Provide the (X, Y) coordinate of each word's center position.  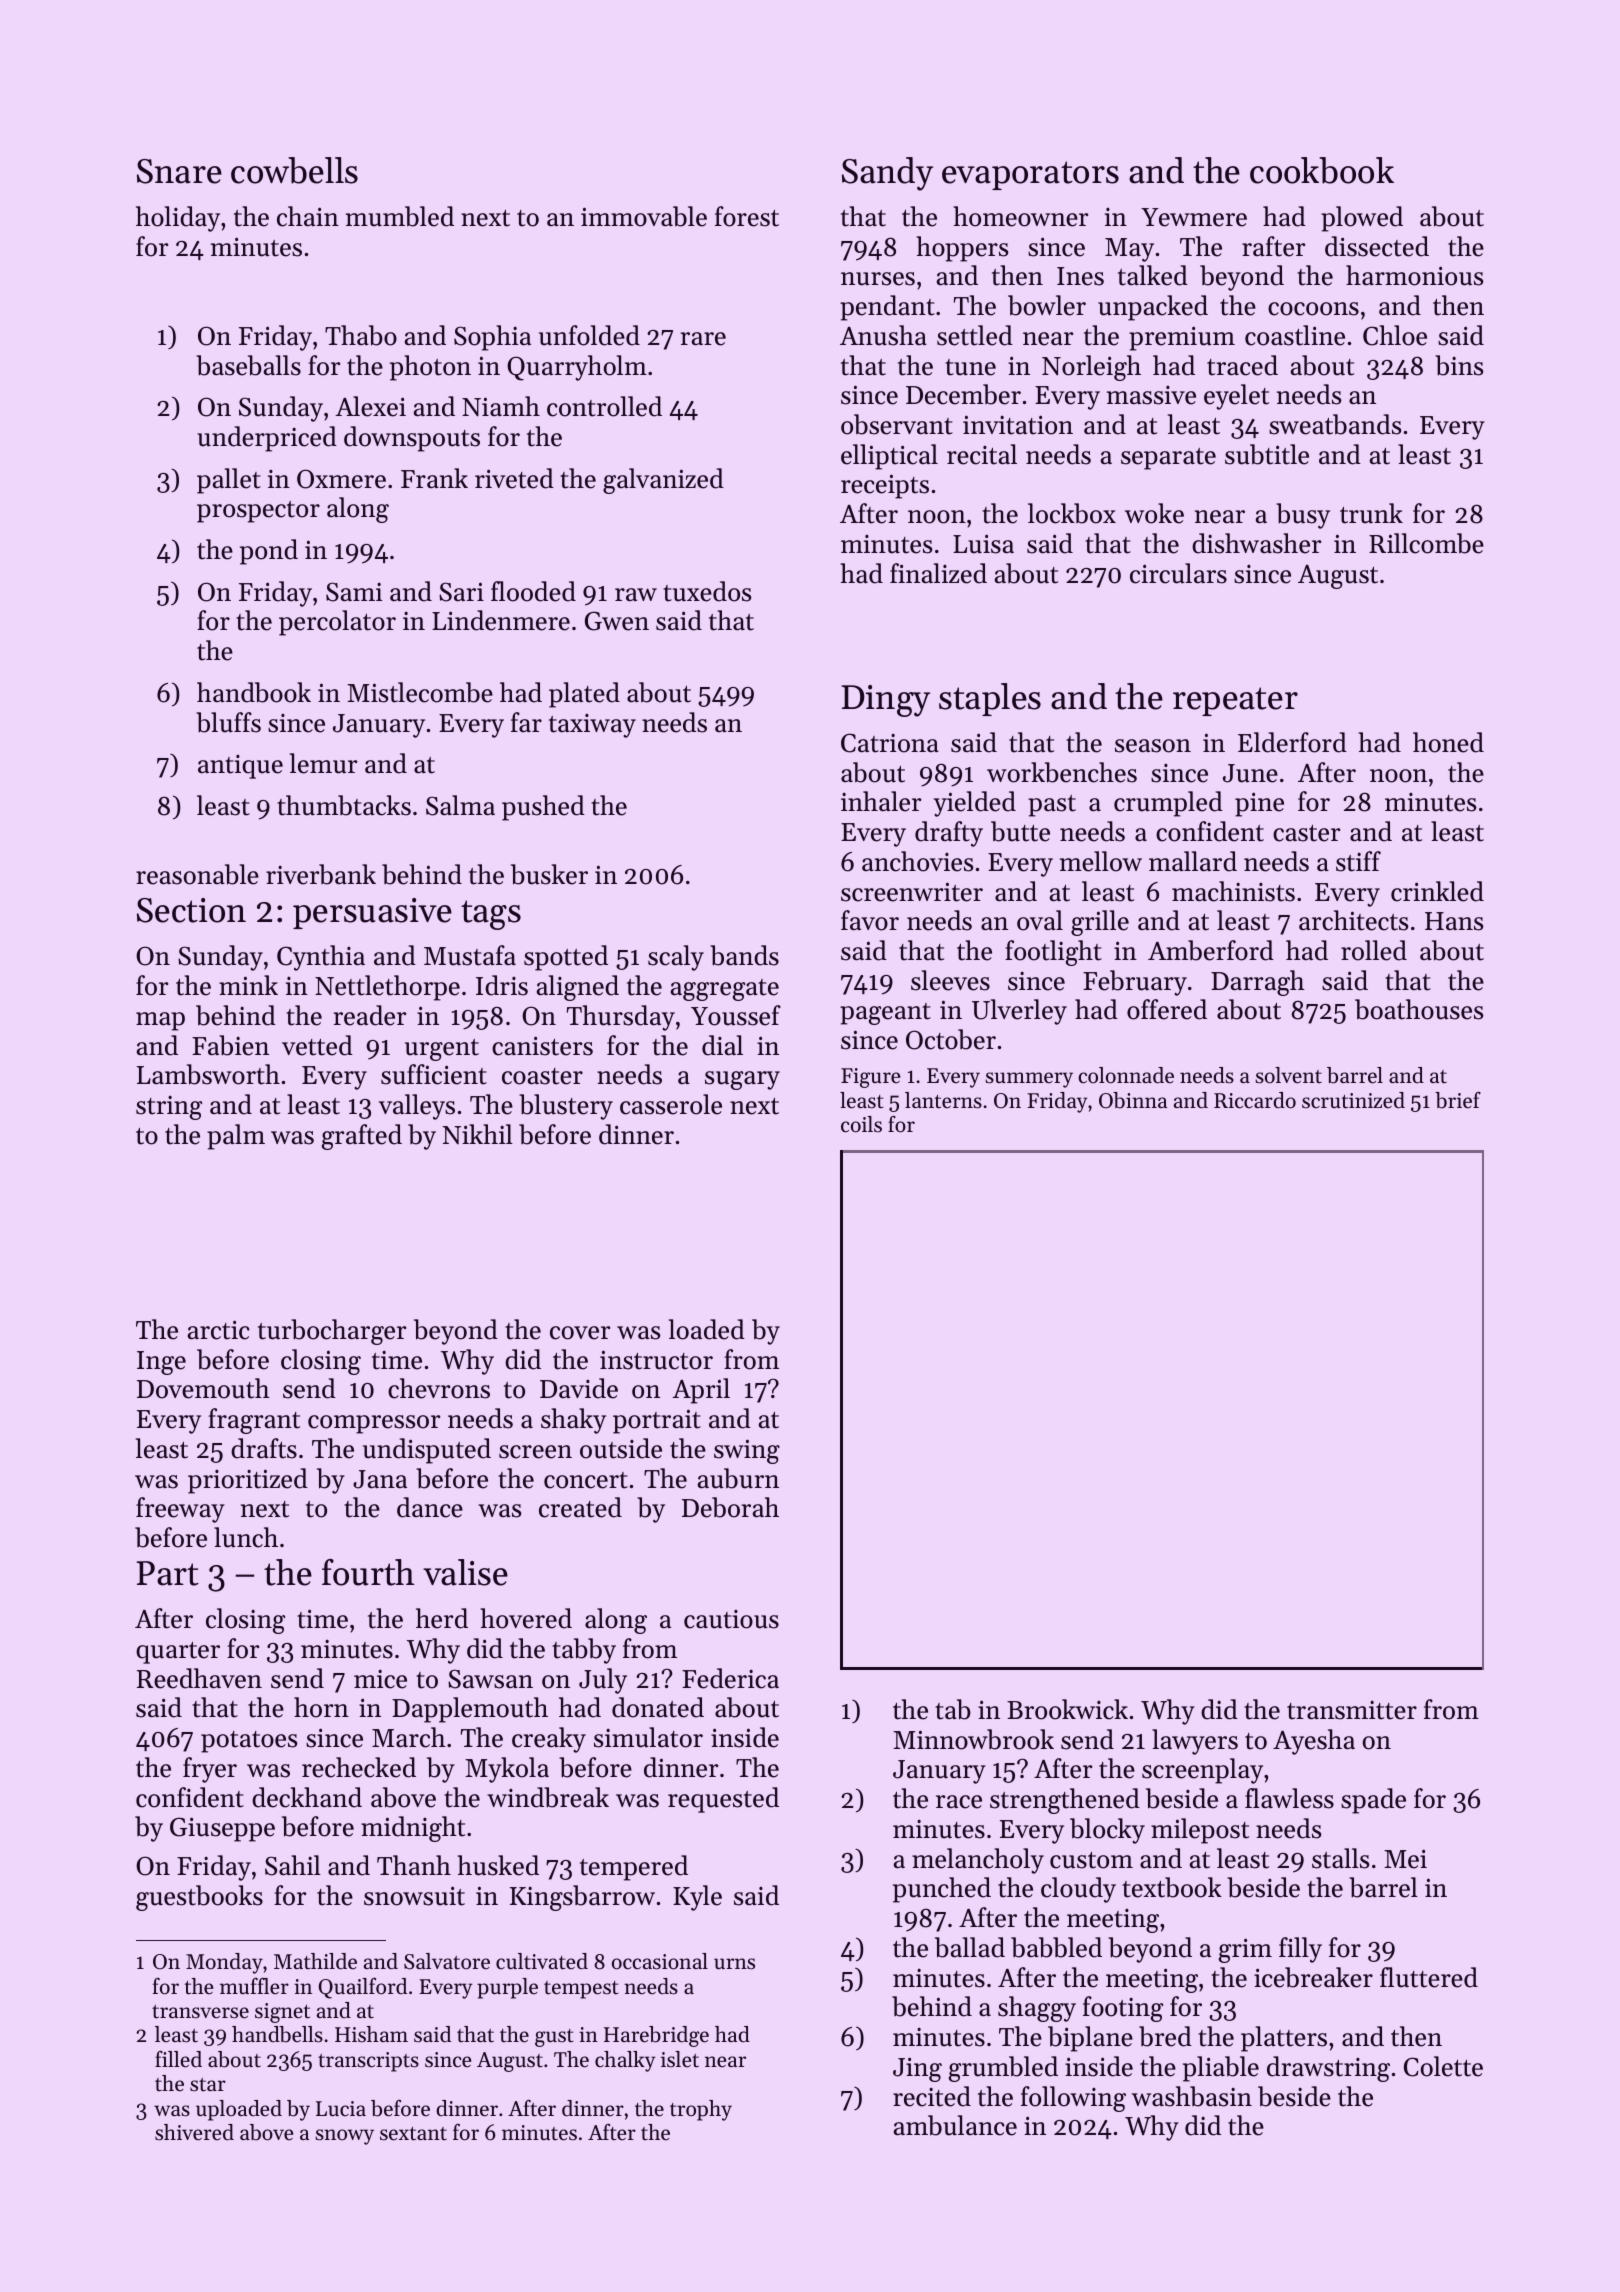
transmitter (1352, 1710)
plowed (1362, 219)
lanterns (943, 1100)
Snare (179, 171)
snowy (344, 2137)
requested (723, 1800)
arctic (219, 1330)
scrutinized (1353, 1100)
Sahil (293, 1865)
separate (1168, 459)
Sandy (887, 174)
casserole (671, 1104)
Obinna (1133, 1100)
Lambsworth (208, 1074)
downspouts (412, 439)
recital (982, 454)
